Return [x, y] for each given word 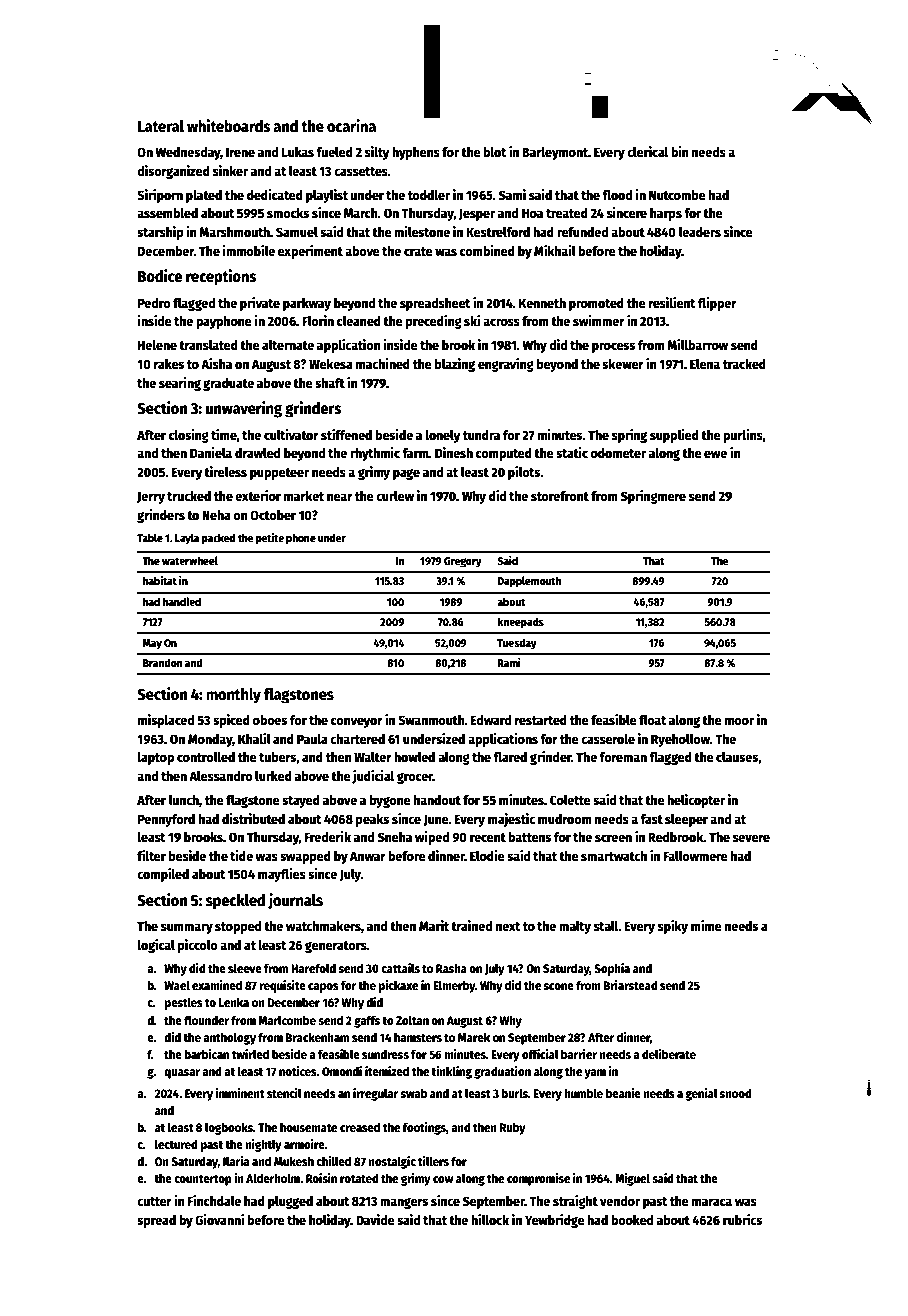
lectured [176, 1144]
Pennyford [166, 820]
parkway [307, 304]
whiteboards [229, 125]
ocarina [351, 125]
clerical [647, 151]
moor [739, 721]
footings [424, 1128]
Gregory [463, 562]
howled [414, 757]
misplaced [166, 721]
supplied [674, 436]
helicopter [696, 801]
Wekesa [331, 364]
